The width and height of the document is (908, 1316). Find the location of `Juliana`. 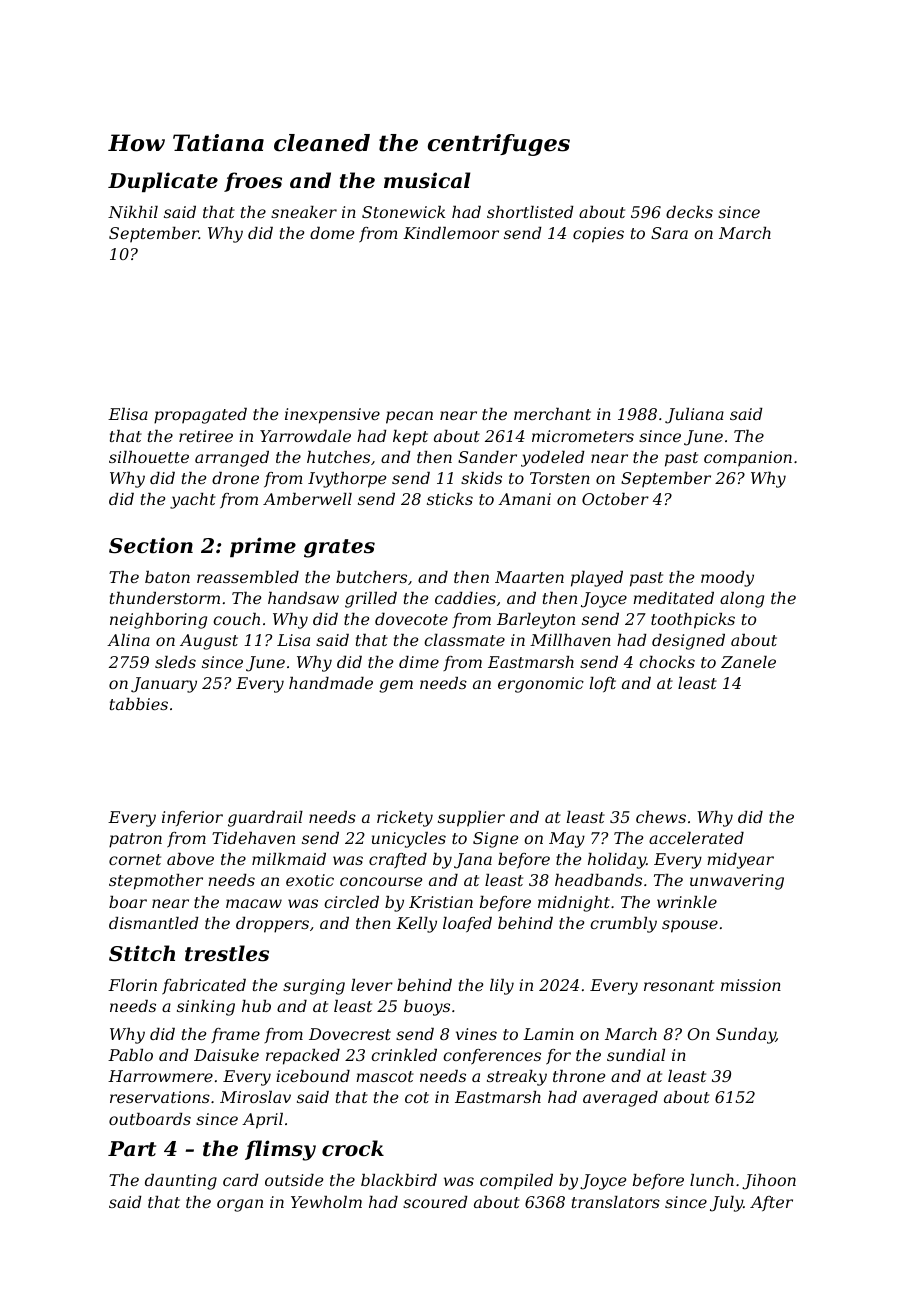

Juliana is located at coordinates (694, 416).
